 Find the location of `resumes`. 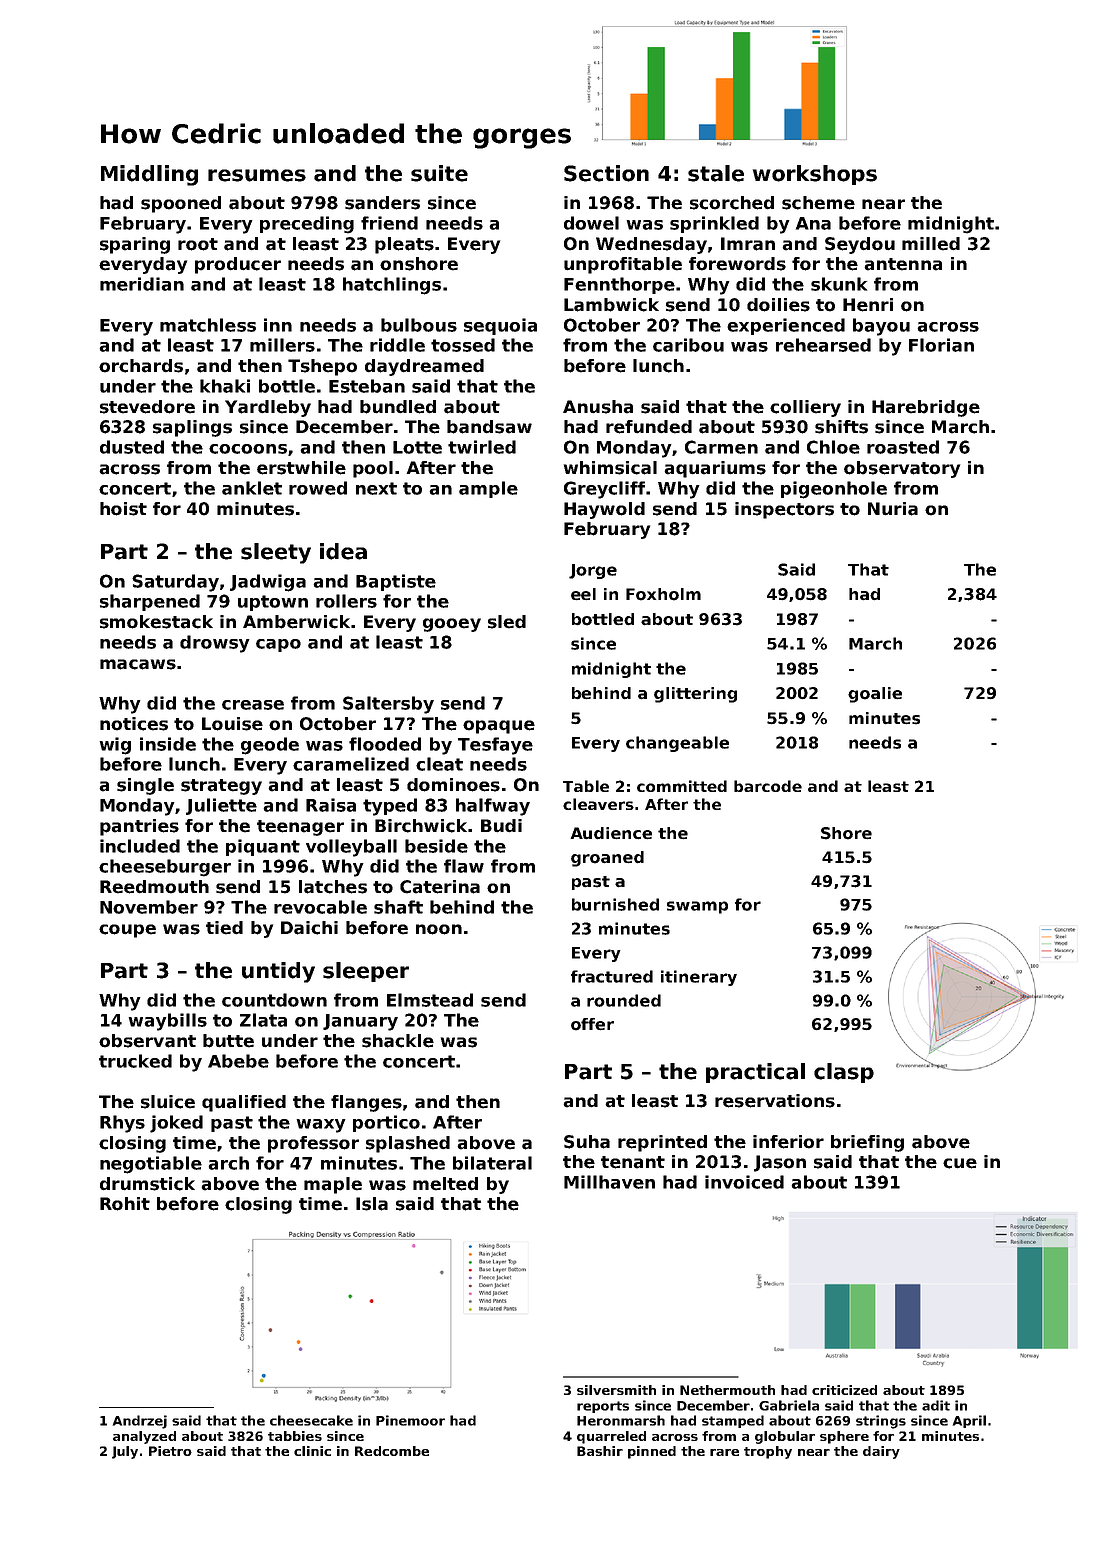

resumes is located at coordinates (257, 175).
